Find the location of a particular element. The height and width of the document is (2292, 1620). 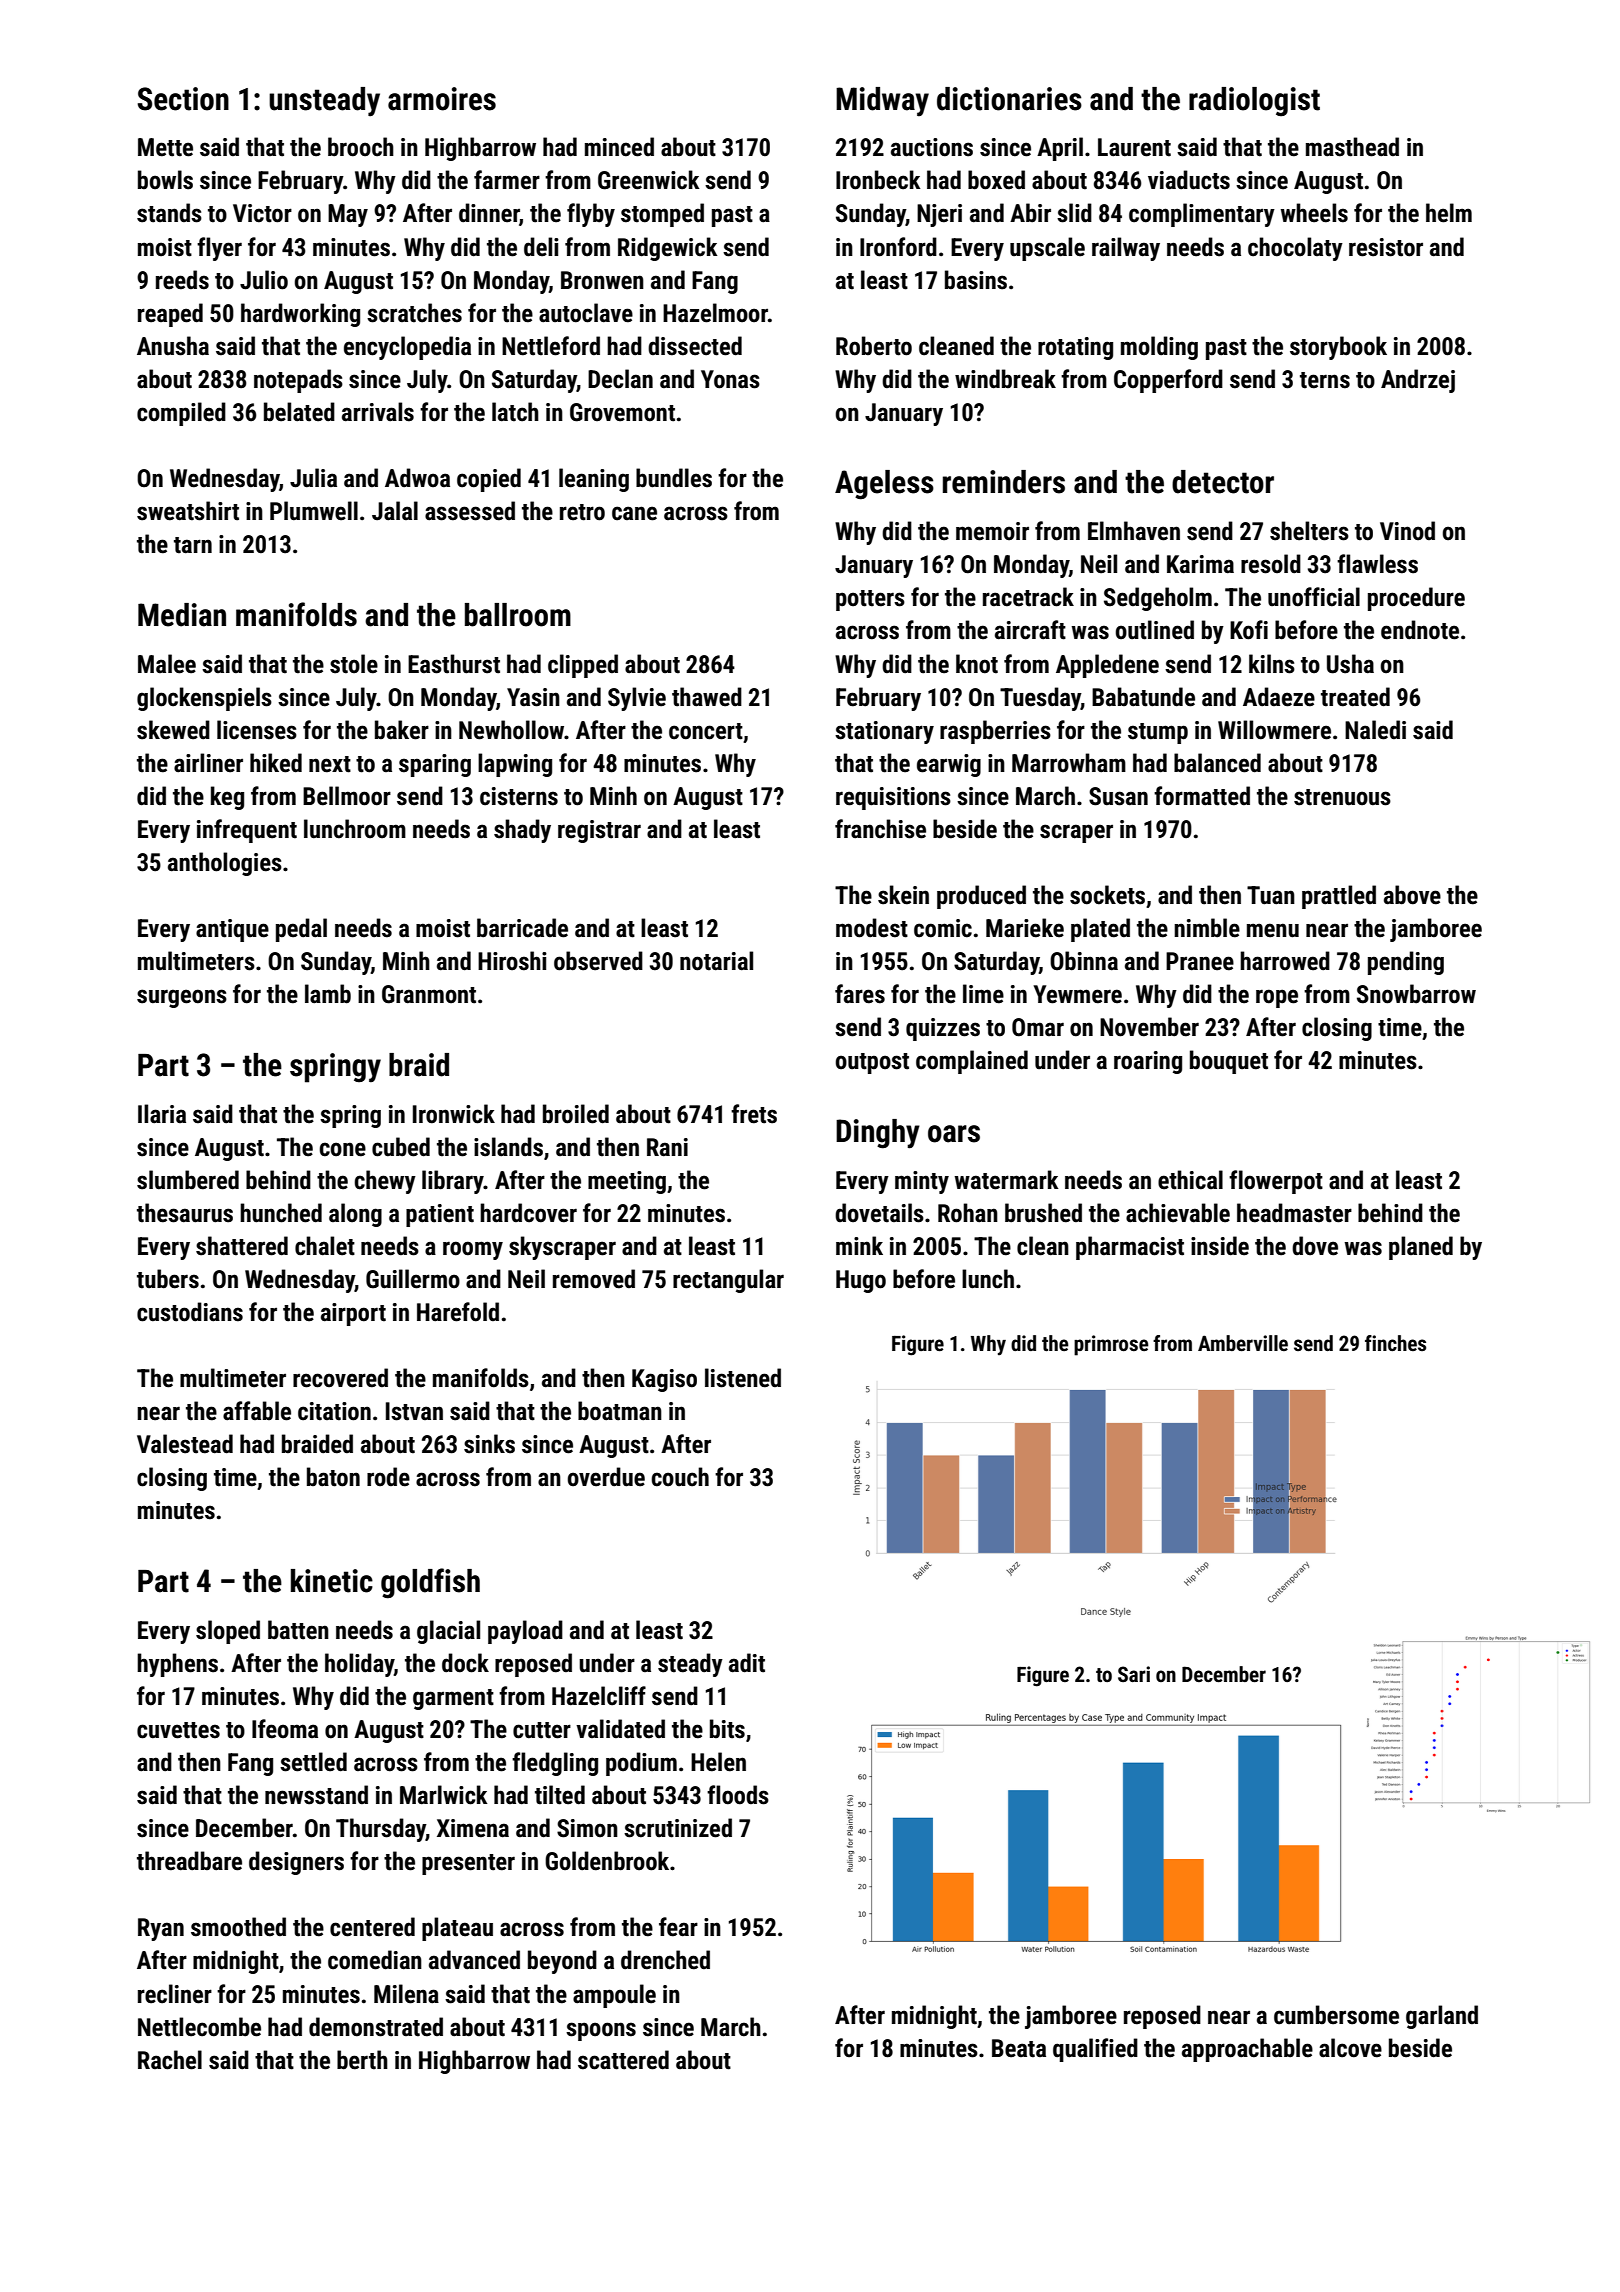

validated is located at coordinates (620, 1729).
